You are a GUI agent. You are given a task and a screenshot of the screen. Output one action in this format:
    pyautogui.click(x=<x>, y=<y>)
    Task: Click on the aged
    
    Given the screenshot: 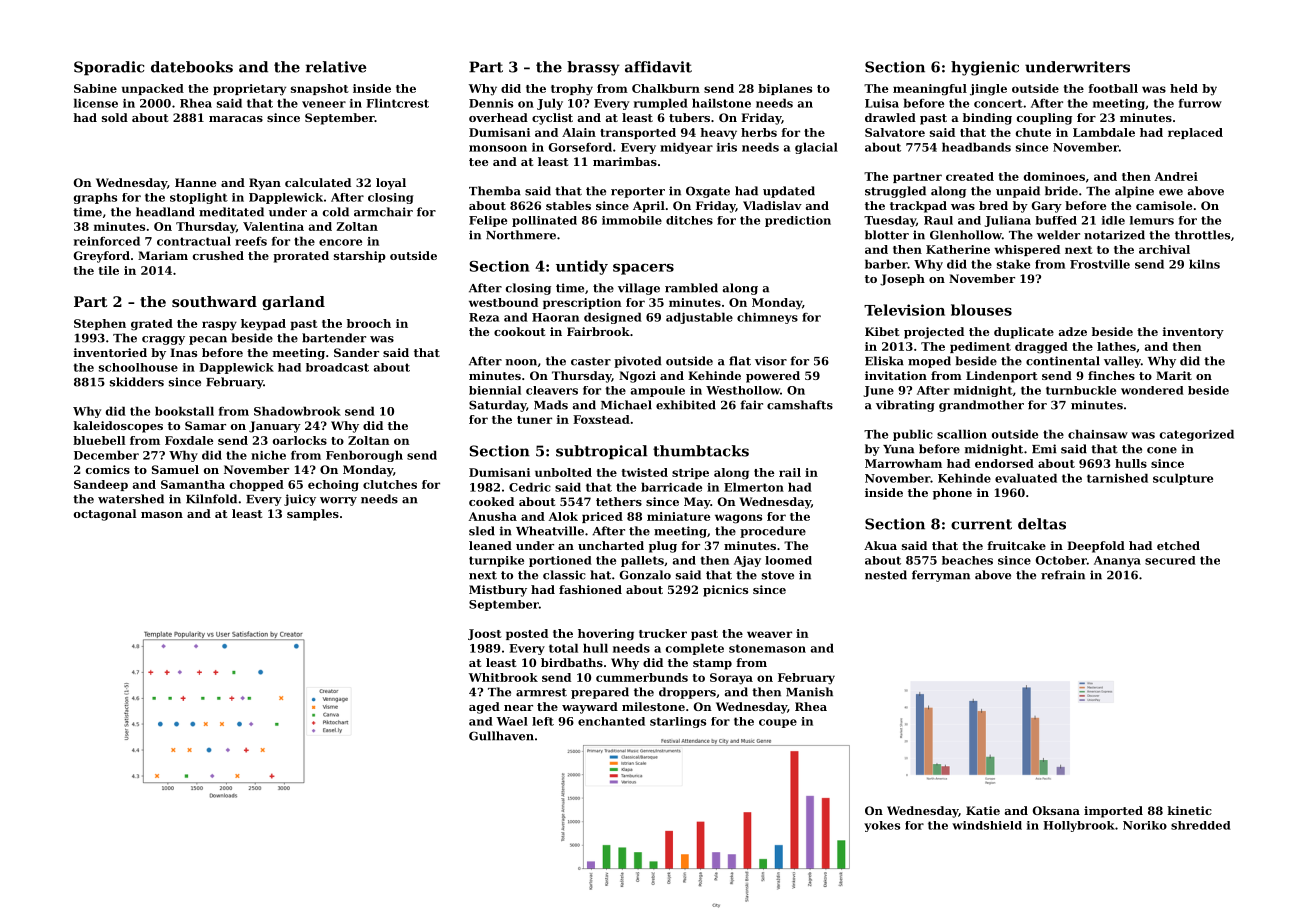 What is the action you would take?
    pyautogui.click(x=484, y=708)
